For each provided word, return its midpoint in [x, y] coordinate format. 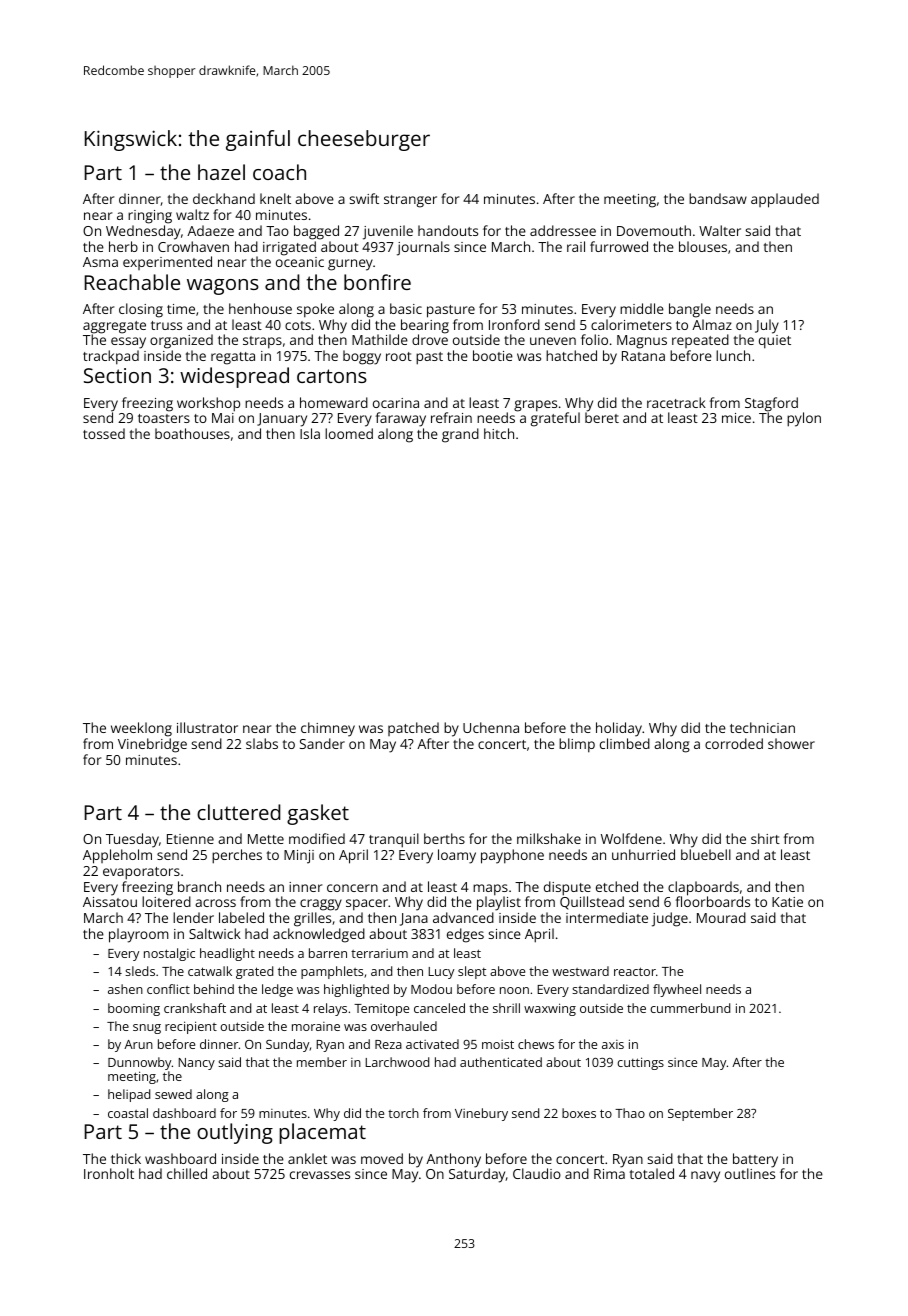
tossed [104, 433]
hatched [571, 355]
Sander [322, 743]
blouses [703, 246]
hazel [221, 172]
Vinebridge [152, 745]
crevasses [320, 1175]
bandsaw [718, 198]
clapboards [703, 888]
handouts [448, 230]
